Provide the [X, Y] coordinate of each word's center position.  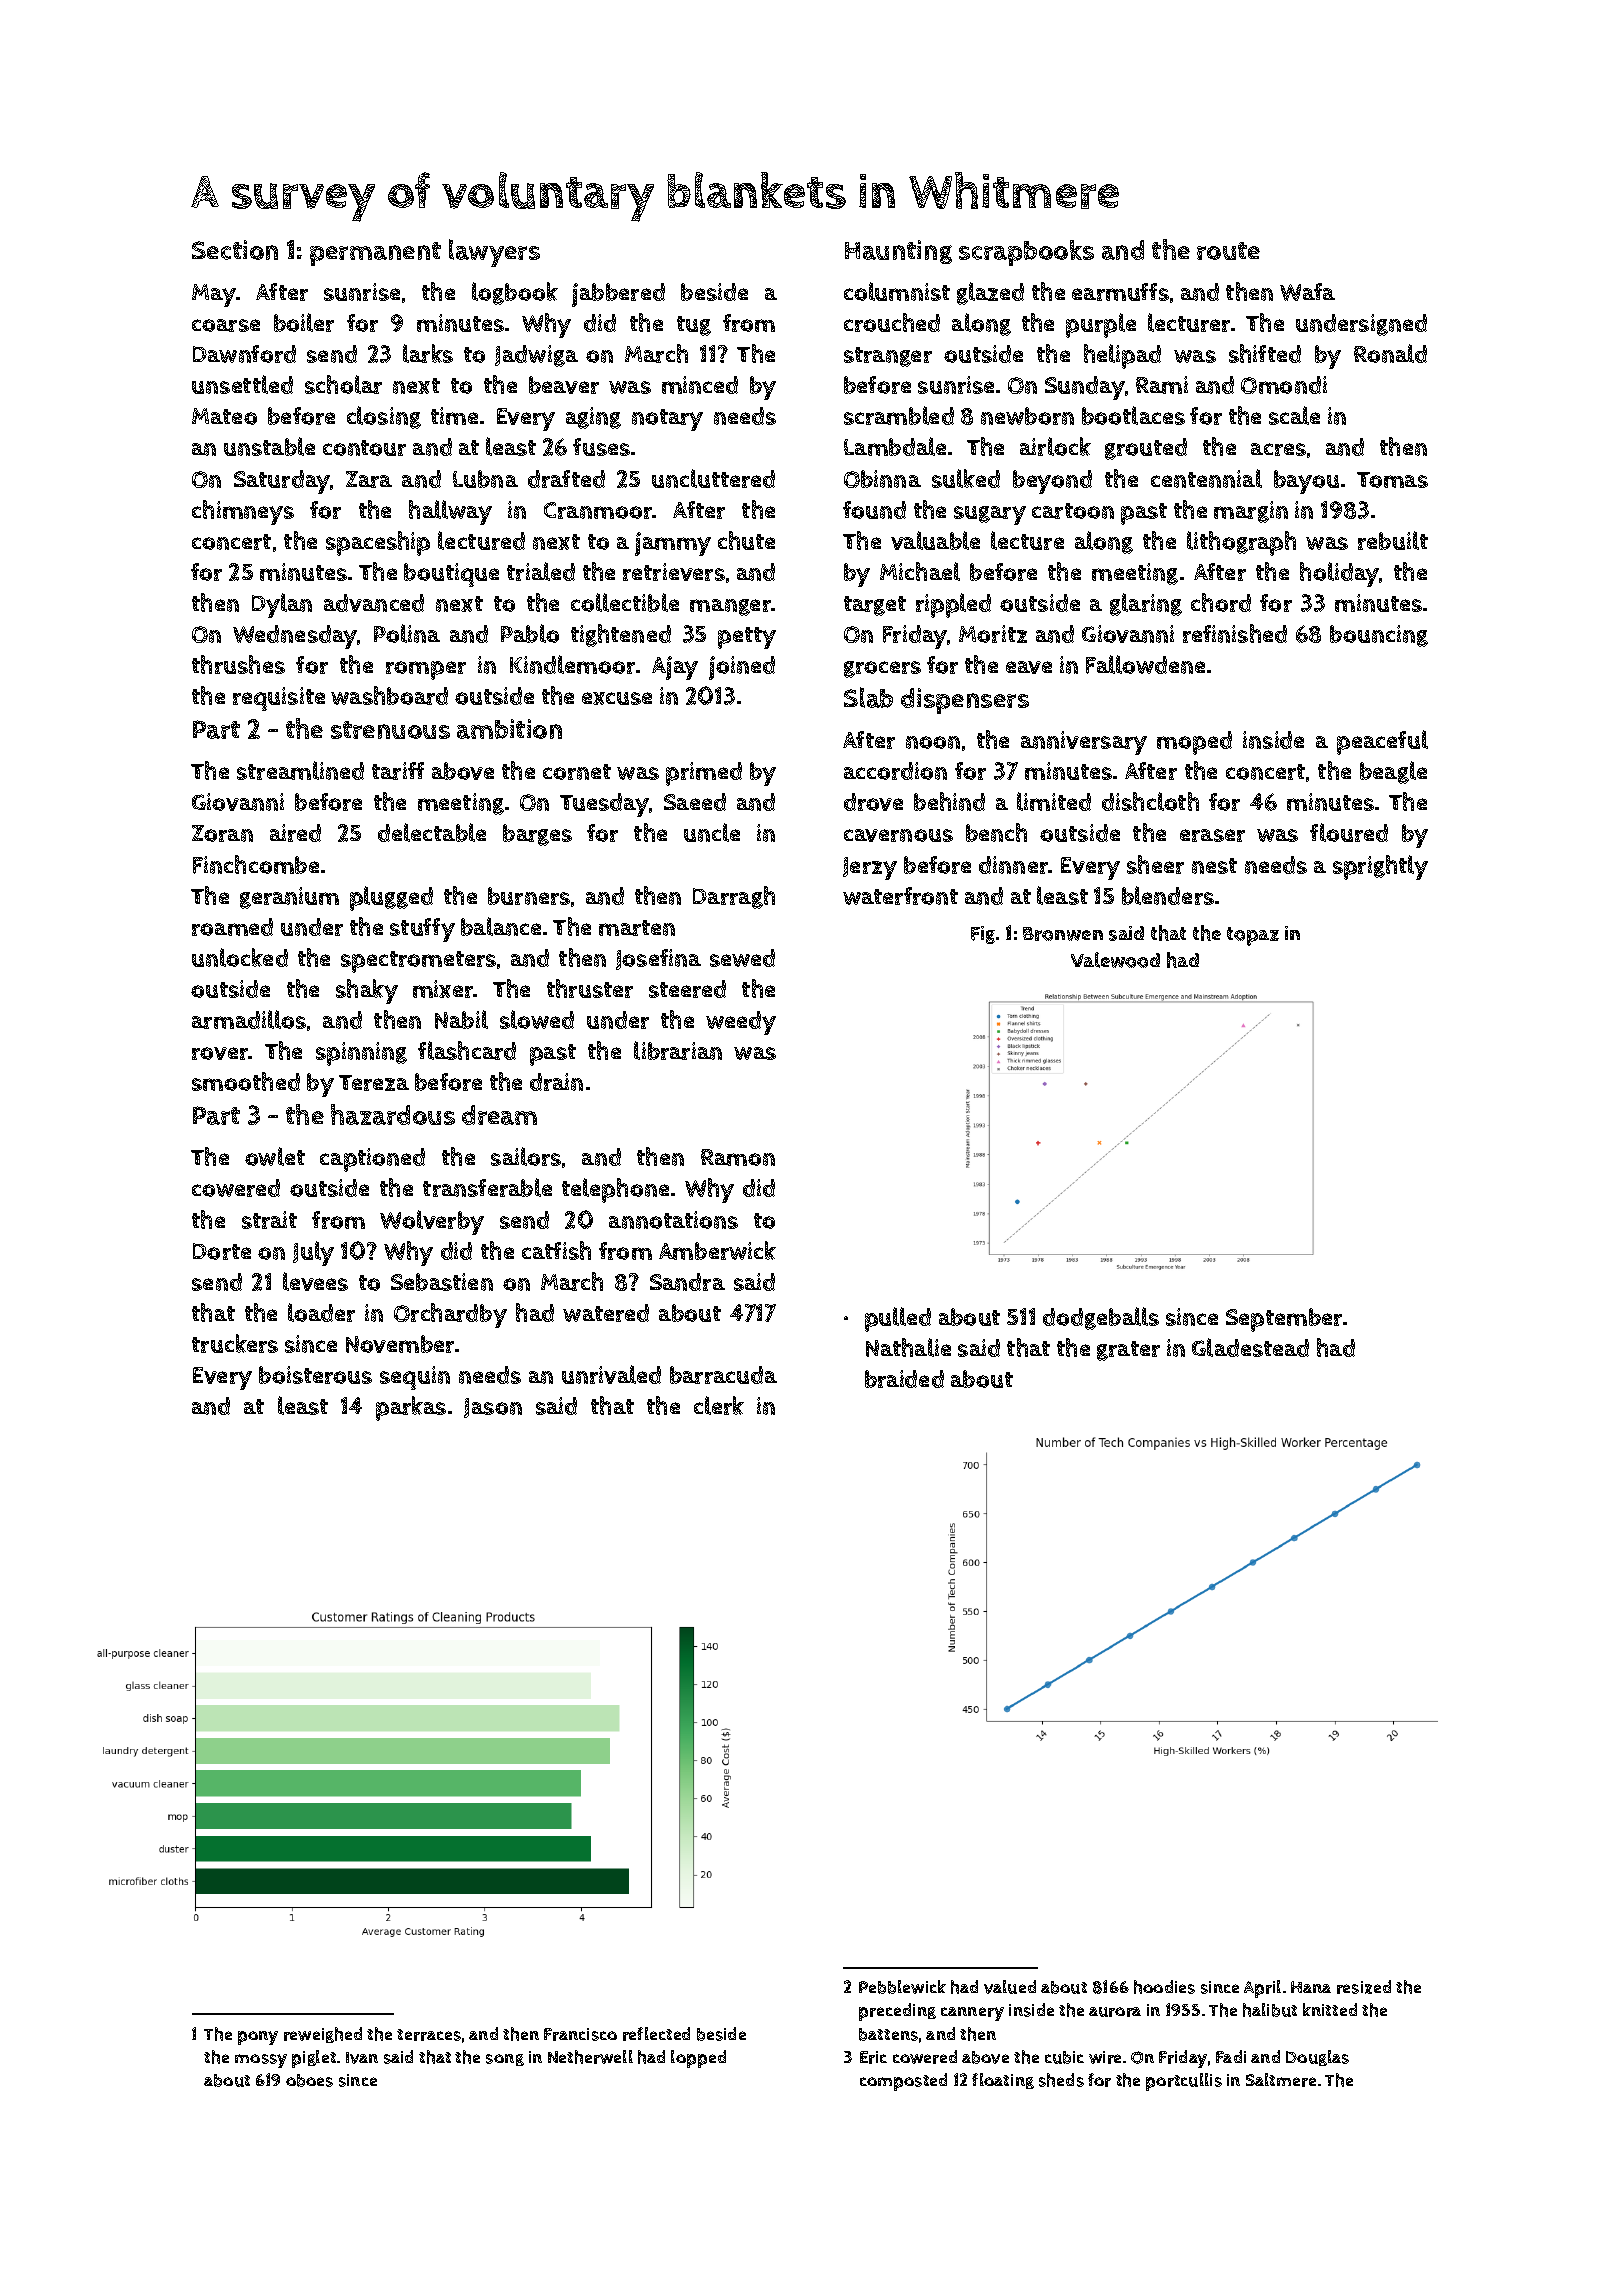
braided [904, 1379]
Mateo [224, 416]
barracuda [723, 1375]
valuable [935, 540]
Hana [1311, 1987]
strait [269, 1220]
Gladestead [1250, 1347]
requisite [279, 699]
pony [258, 2038]
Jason [493, 1408]
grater [1128, 1351]
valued [1010, 1987]
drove [873, 802]
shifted [1265, 353]
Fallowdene [1145, 664]
